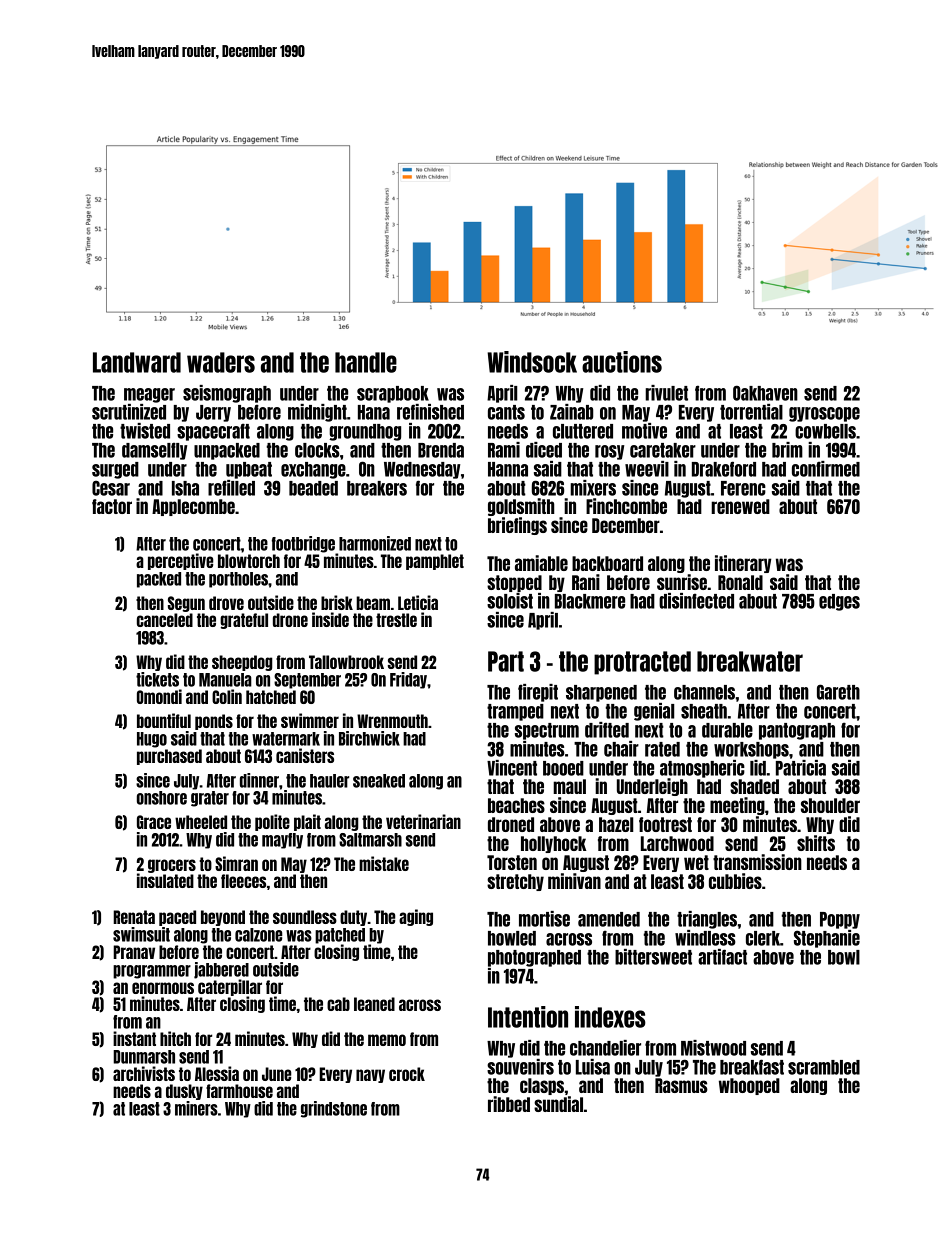 Image resolution: width=952 pixels, height=1233 pixels. I want to click on memo, so click(387, 1040).
